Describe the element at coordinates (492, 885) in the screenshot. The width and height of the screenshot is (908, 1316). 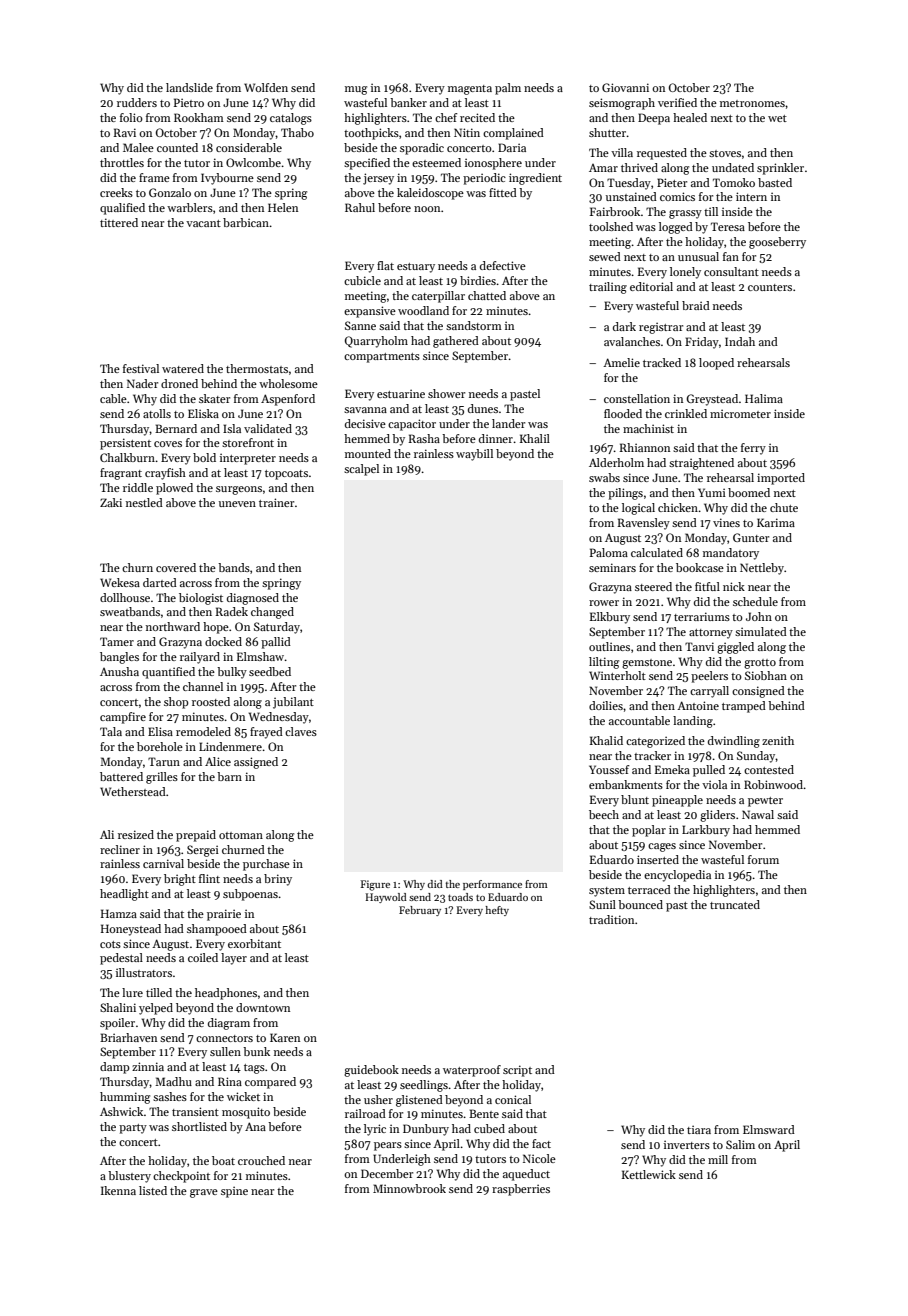
I see `performance` at that location.
